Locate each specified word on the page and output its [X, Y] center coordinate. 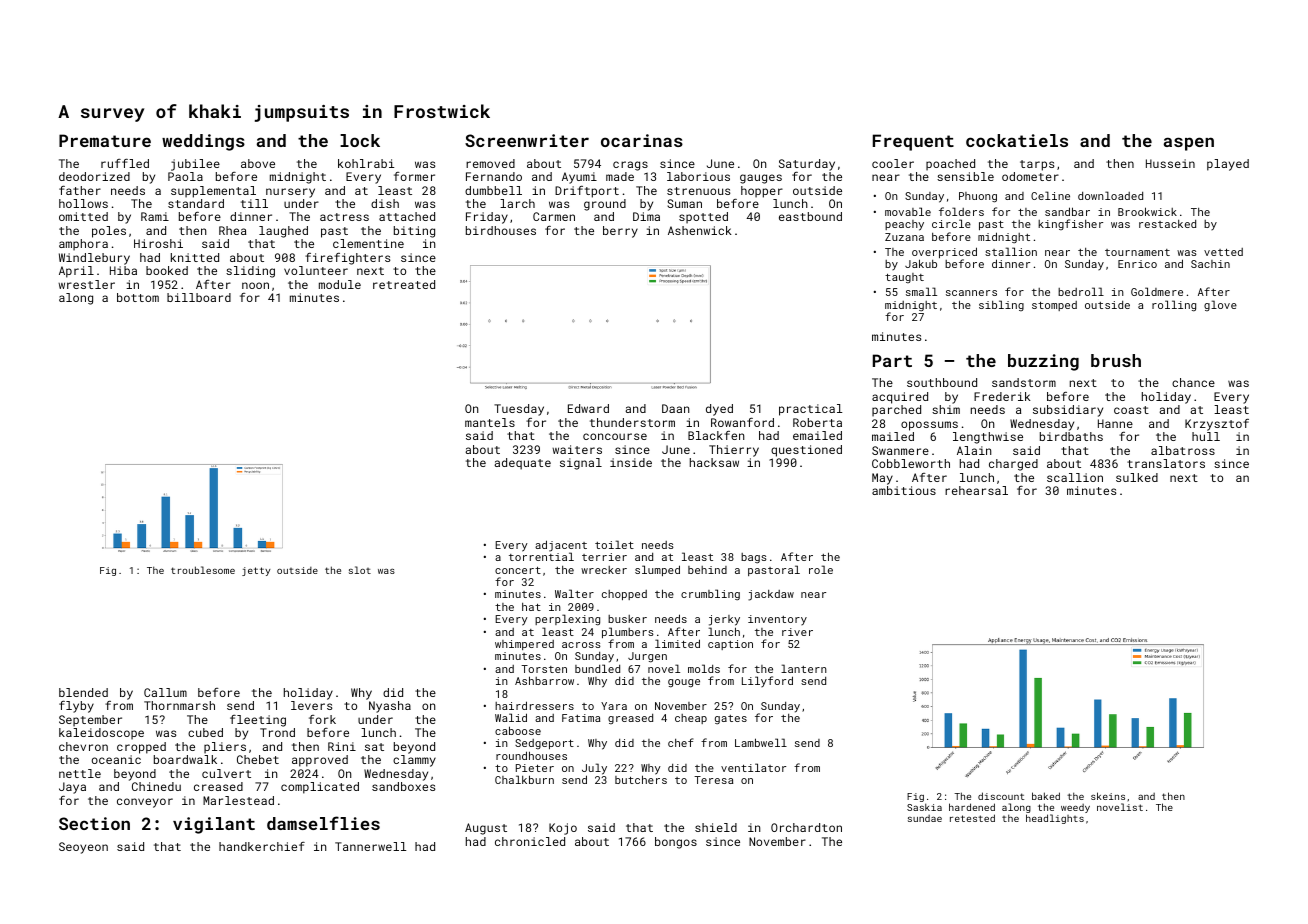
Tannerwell [370, 846]
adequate [522, 464]
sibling [1001, 305]
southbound [942, 382]
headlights [1055, 819]
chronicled [530, 841]
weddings [203, 142]
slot [360, 570]
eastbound [810, 216]
